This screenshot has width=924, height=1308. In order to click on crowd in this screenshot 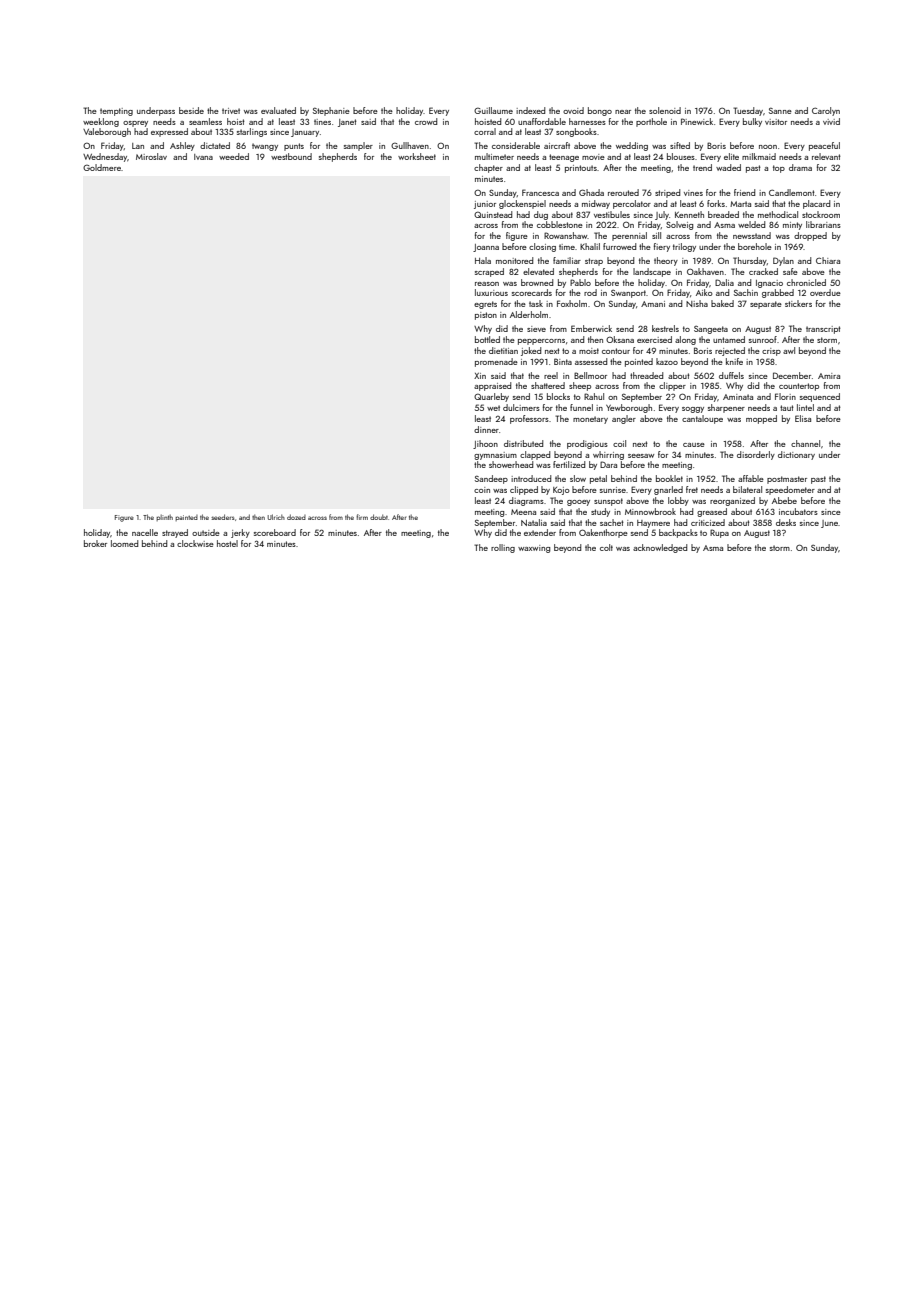, I will do `click(426, 121)`.
